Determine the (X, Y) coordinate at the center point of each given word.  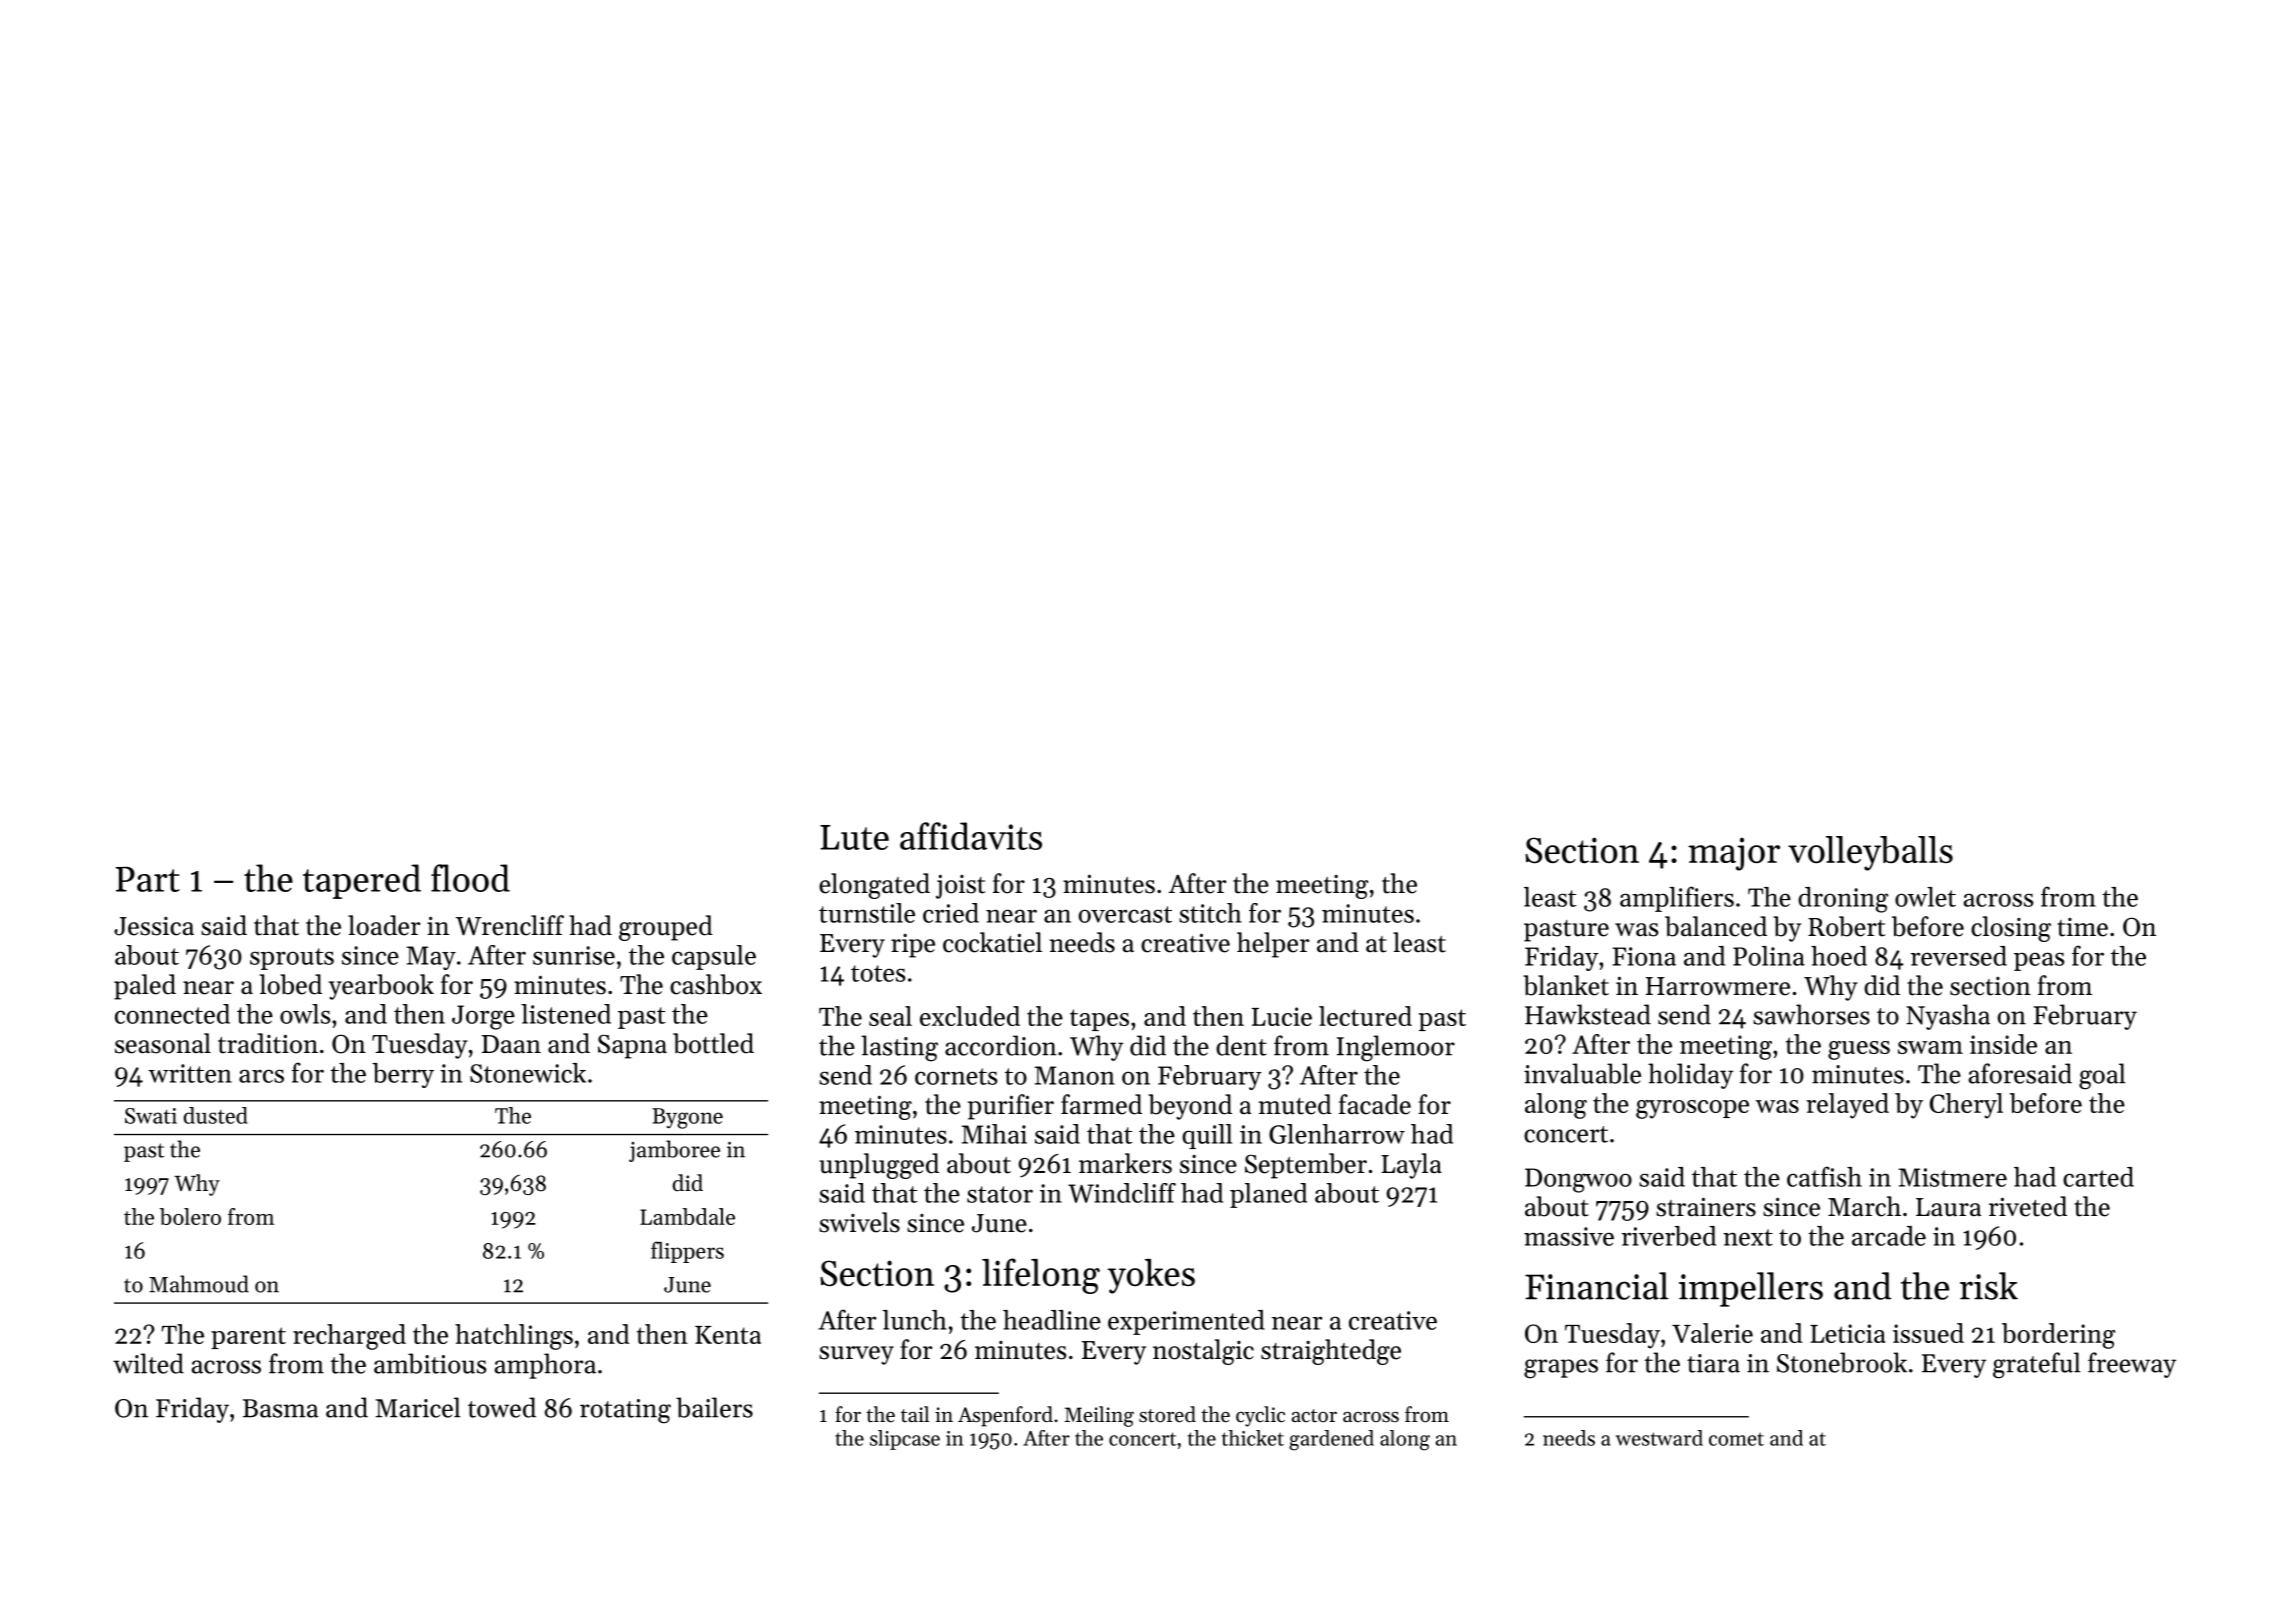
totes (878, 973)
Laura (1948, 1207)
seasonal (163, 1043)
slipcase (905, 1440)
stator (1000, 1194)
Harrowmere (1718, 986)
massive (1569, 1236)
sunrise (574, 955)
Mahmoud (199, 1284)
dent (1241, 1045)
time (2082, 927)
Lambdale (687, 1216)
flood (470, 878)
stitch (1210, 913)
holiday (1690, 1076)
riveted (2028, 1206)
